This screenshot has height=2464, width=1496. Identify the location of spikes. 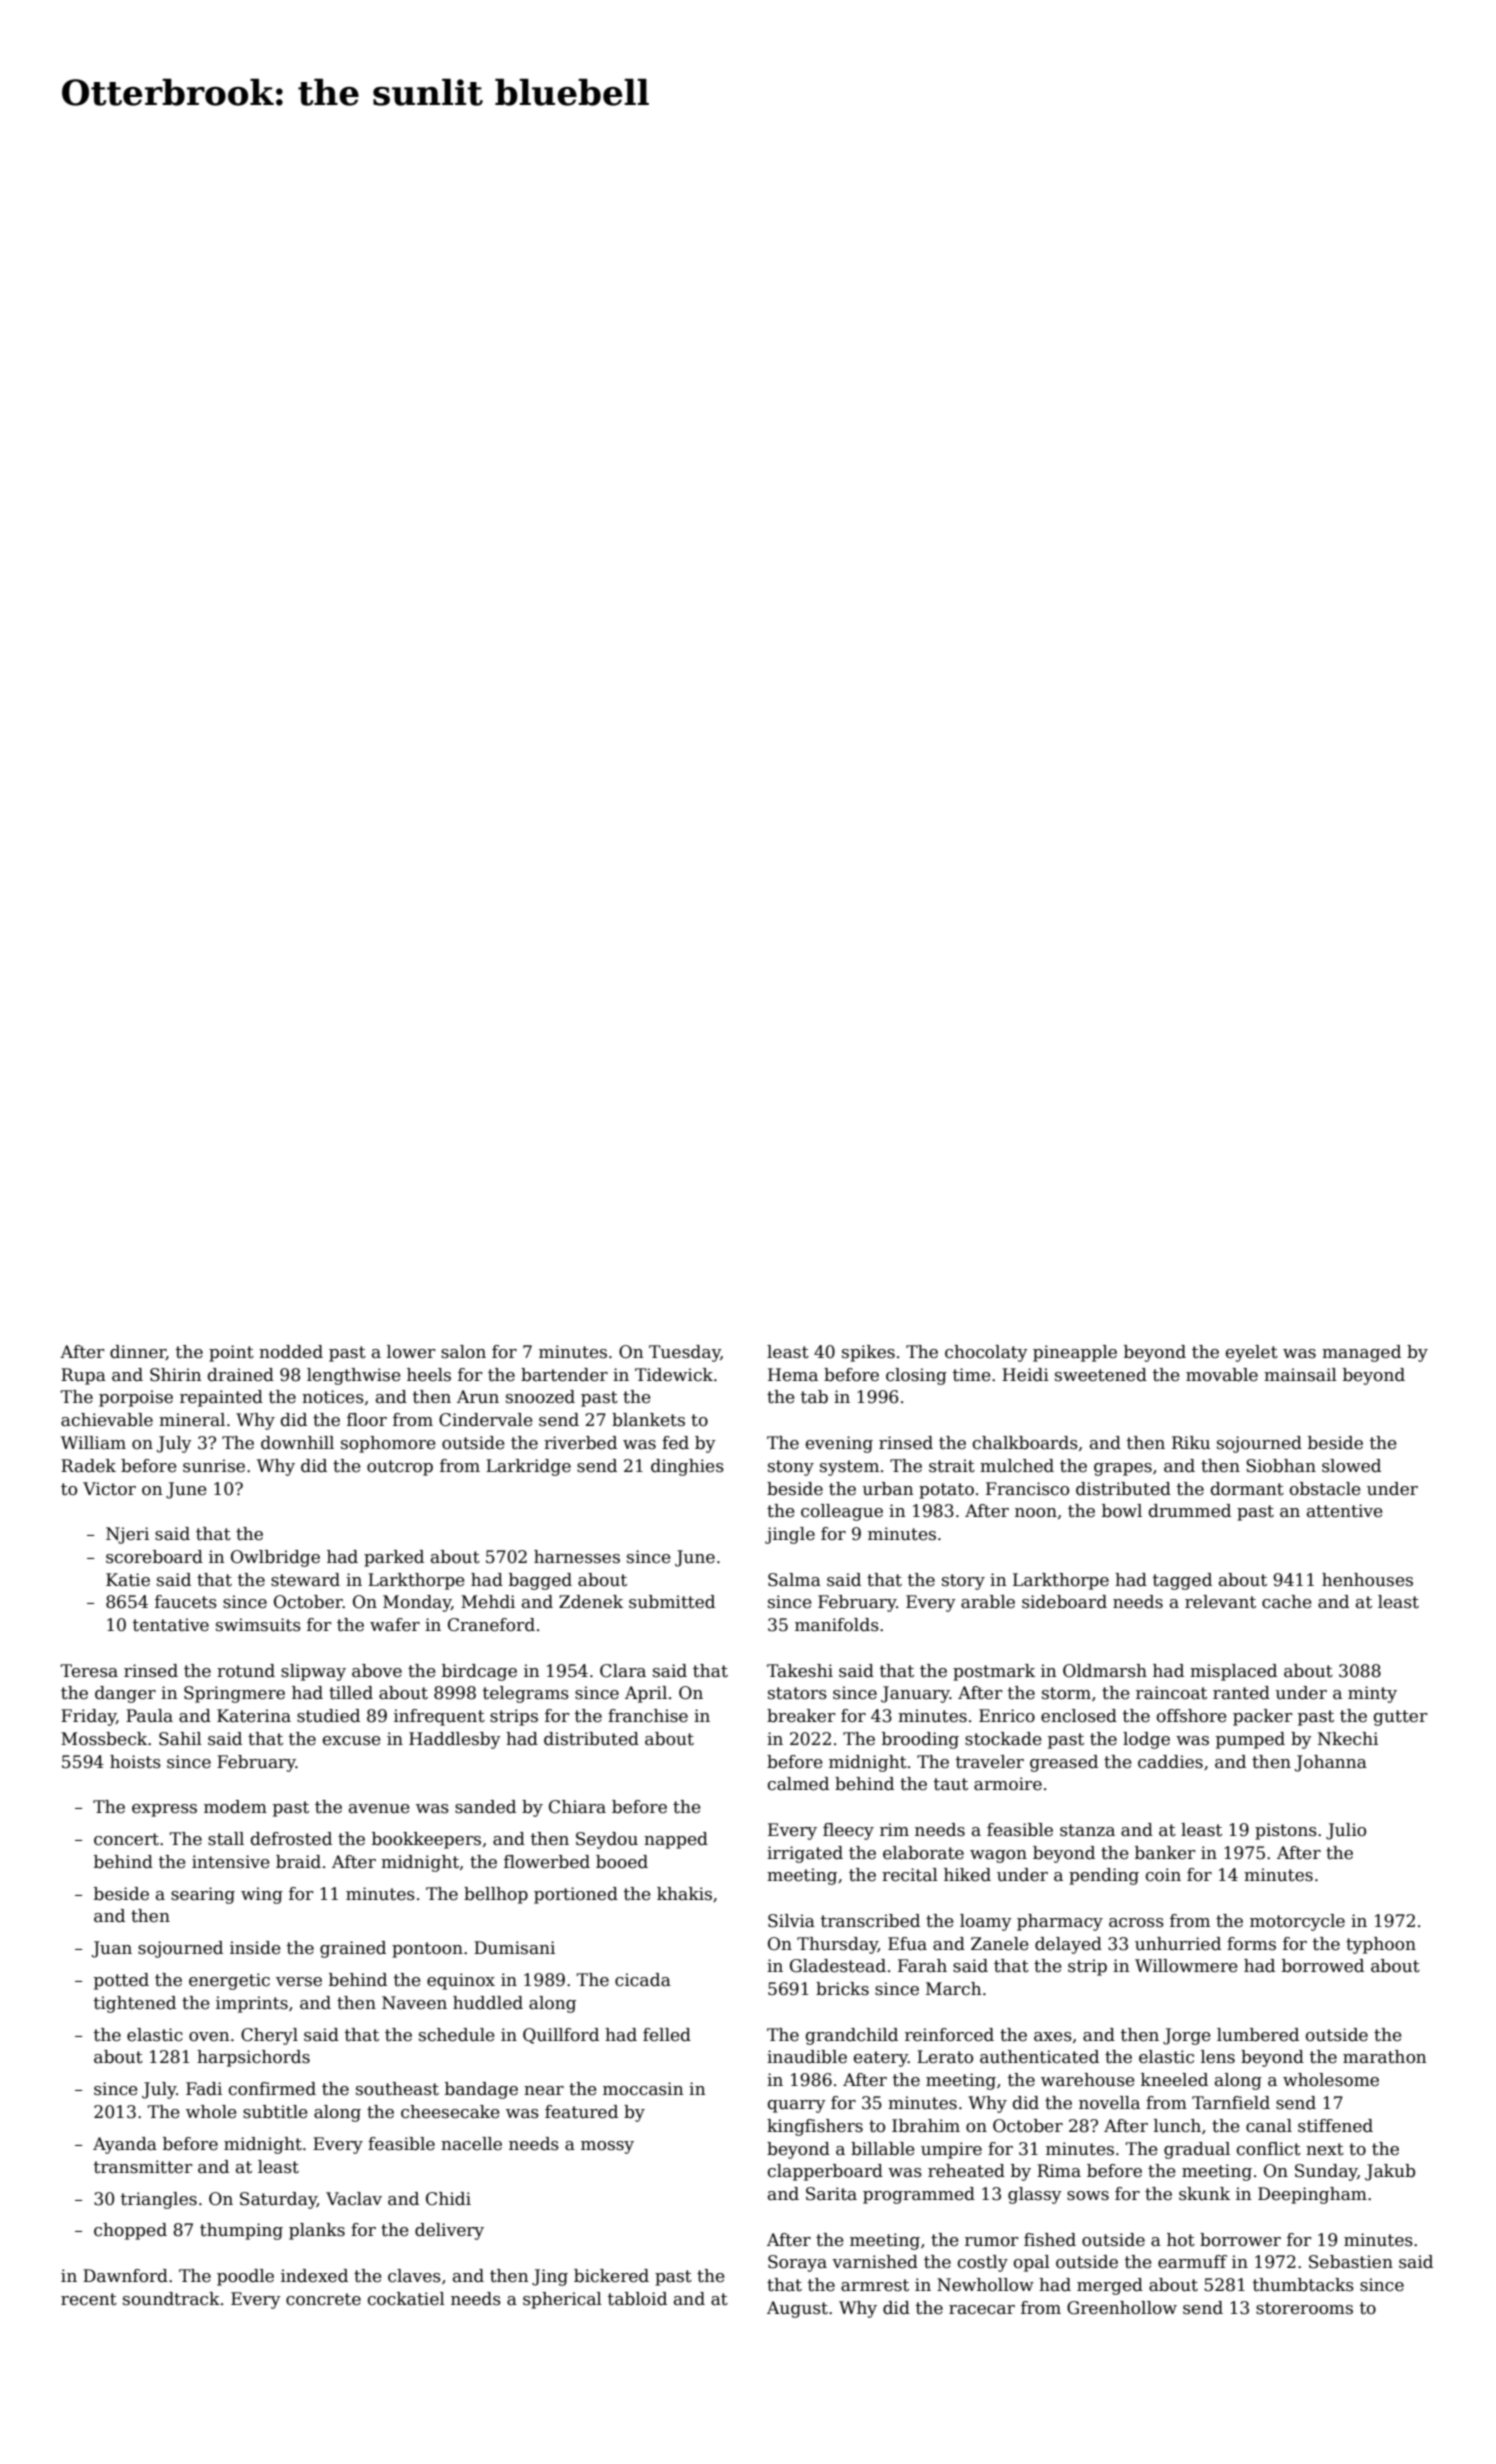
(868, 1353).
